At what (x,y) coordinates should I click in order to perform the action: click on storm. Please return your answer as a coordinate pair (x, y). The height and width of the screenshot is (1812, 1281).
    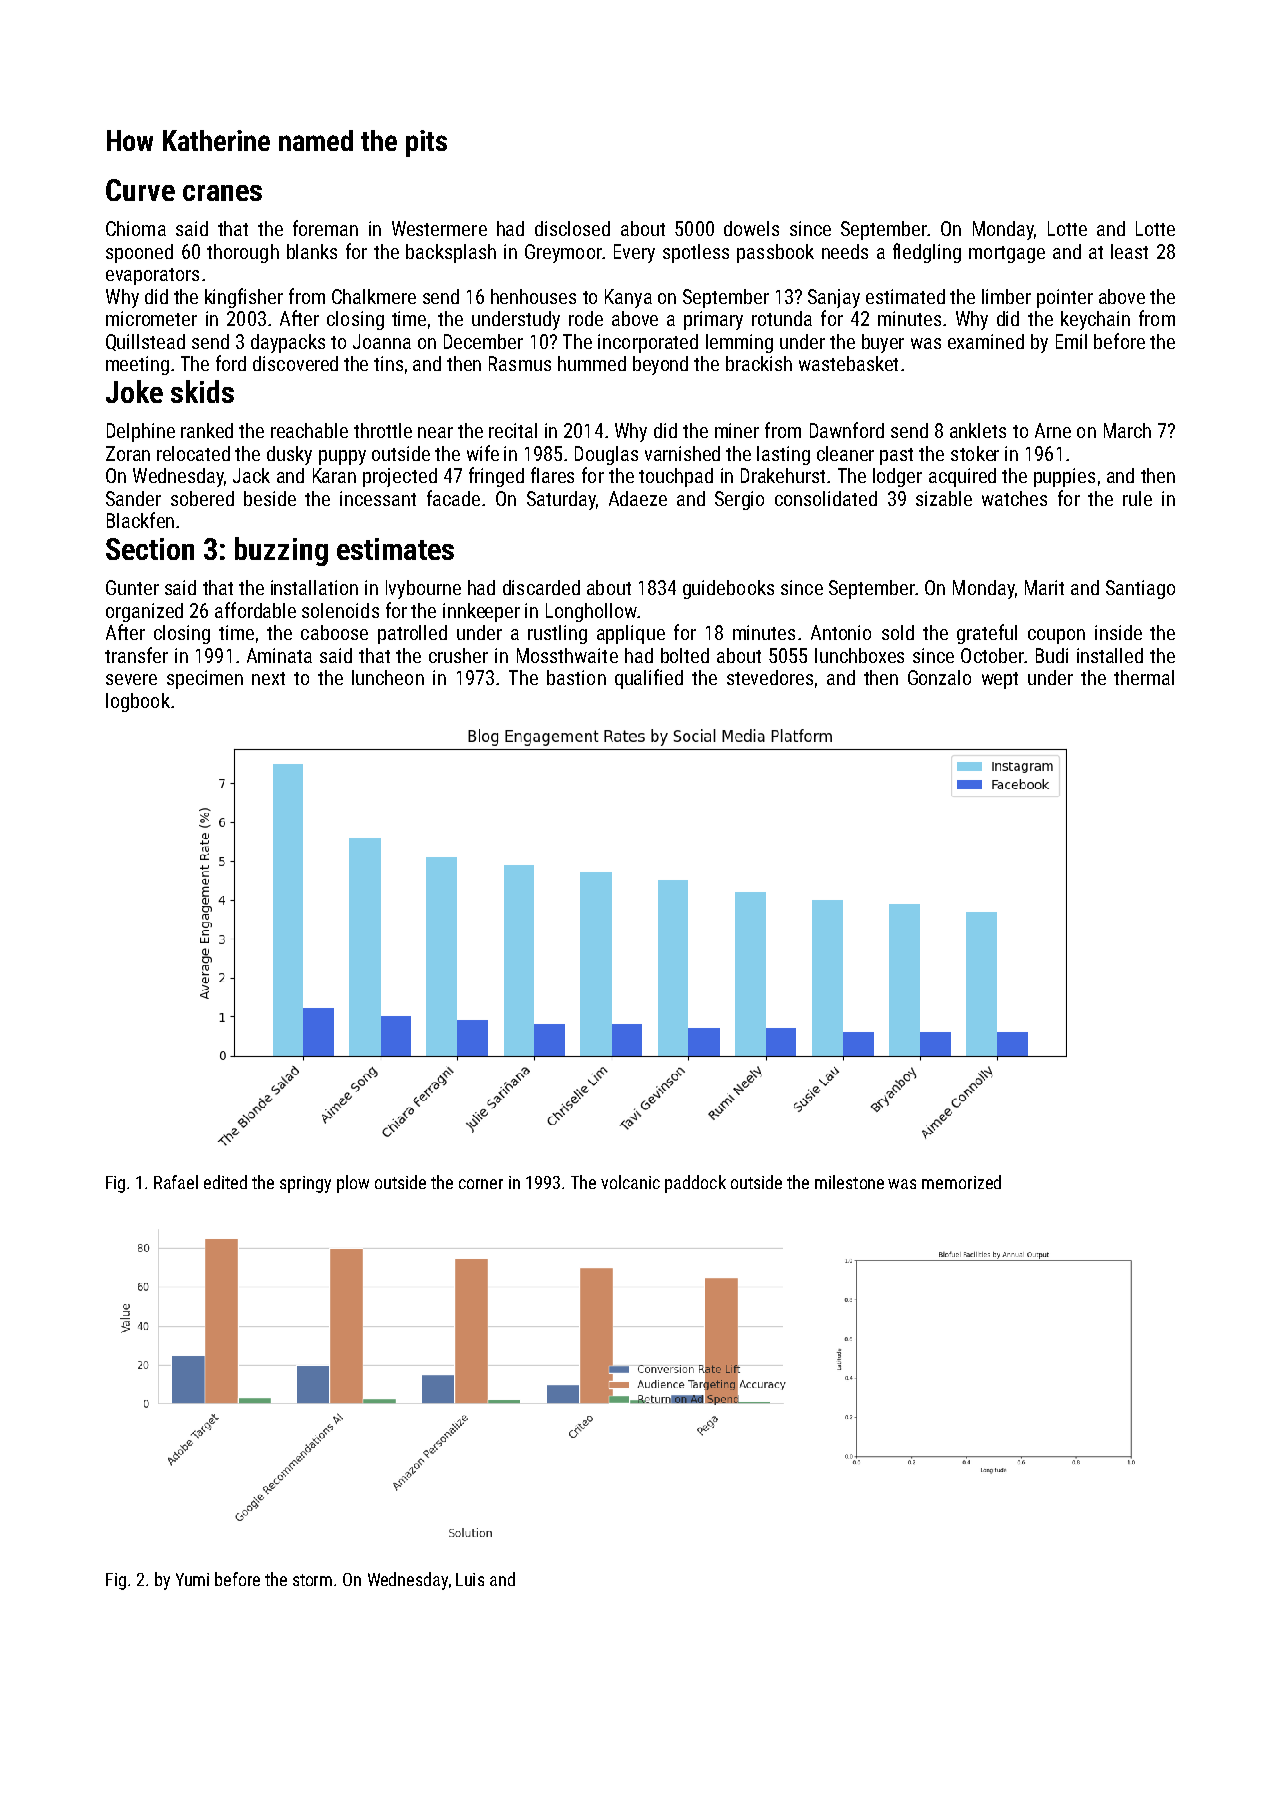
    Looking at the image, I should click on (312, 1580).
